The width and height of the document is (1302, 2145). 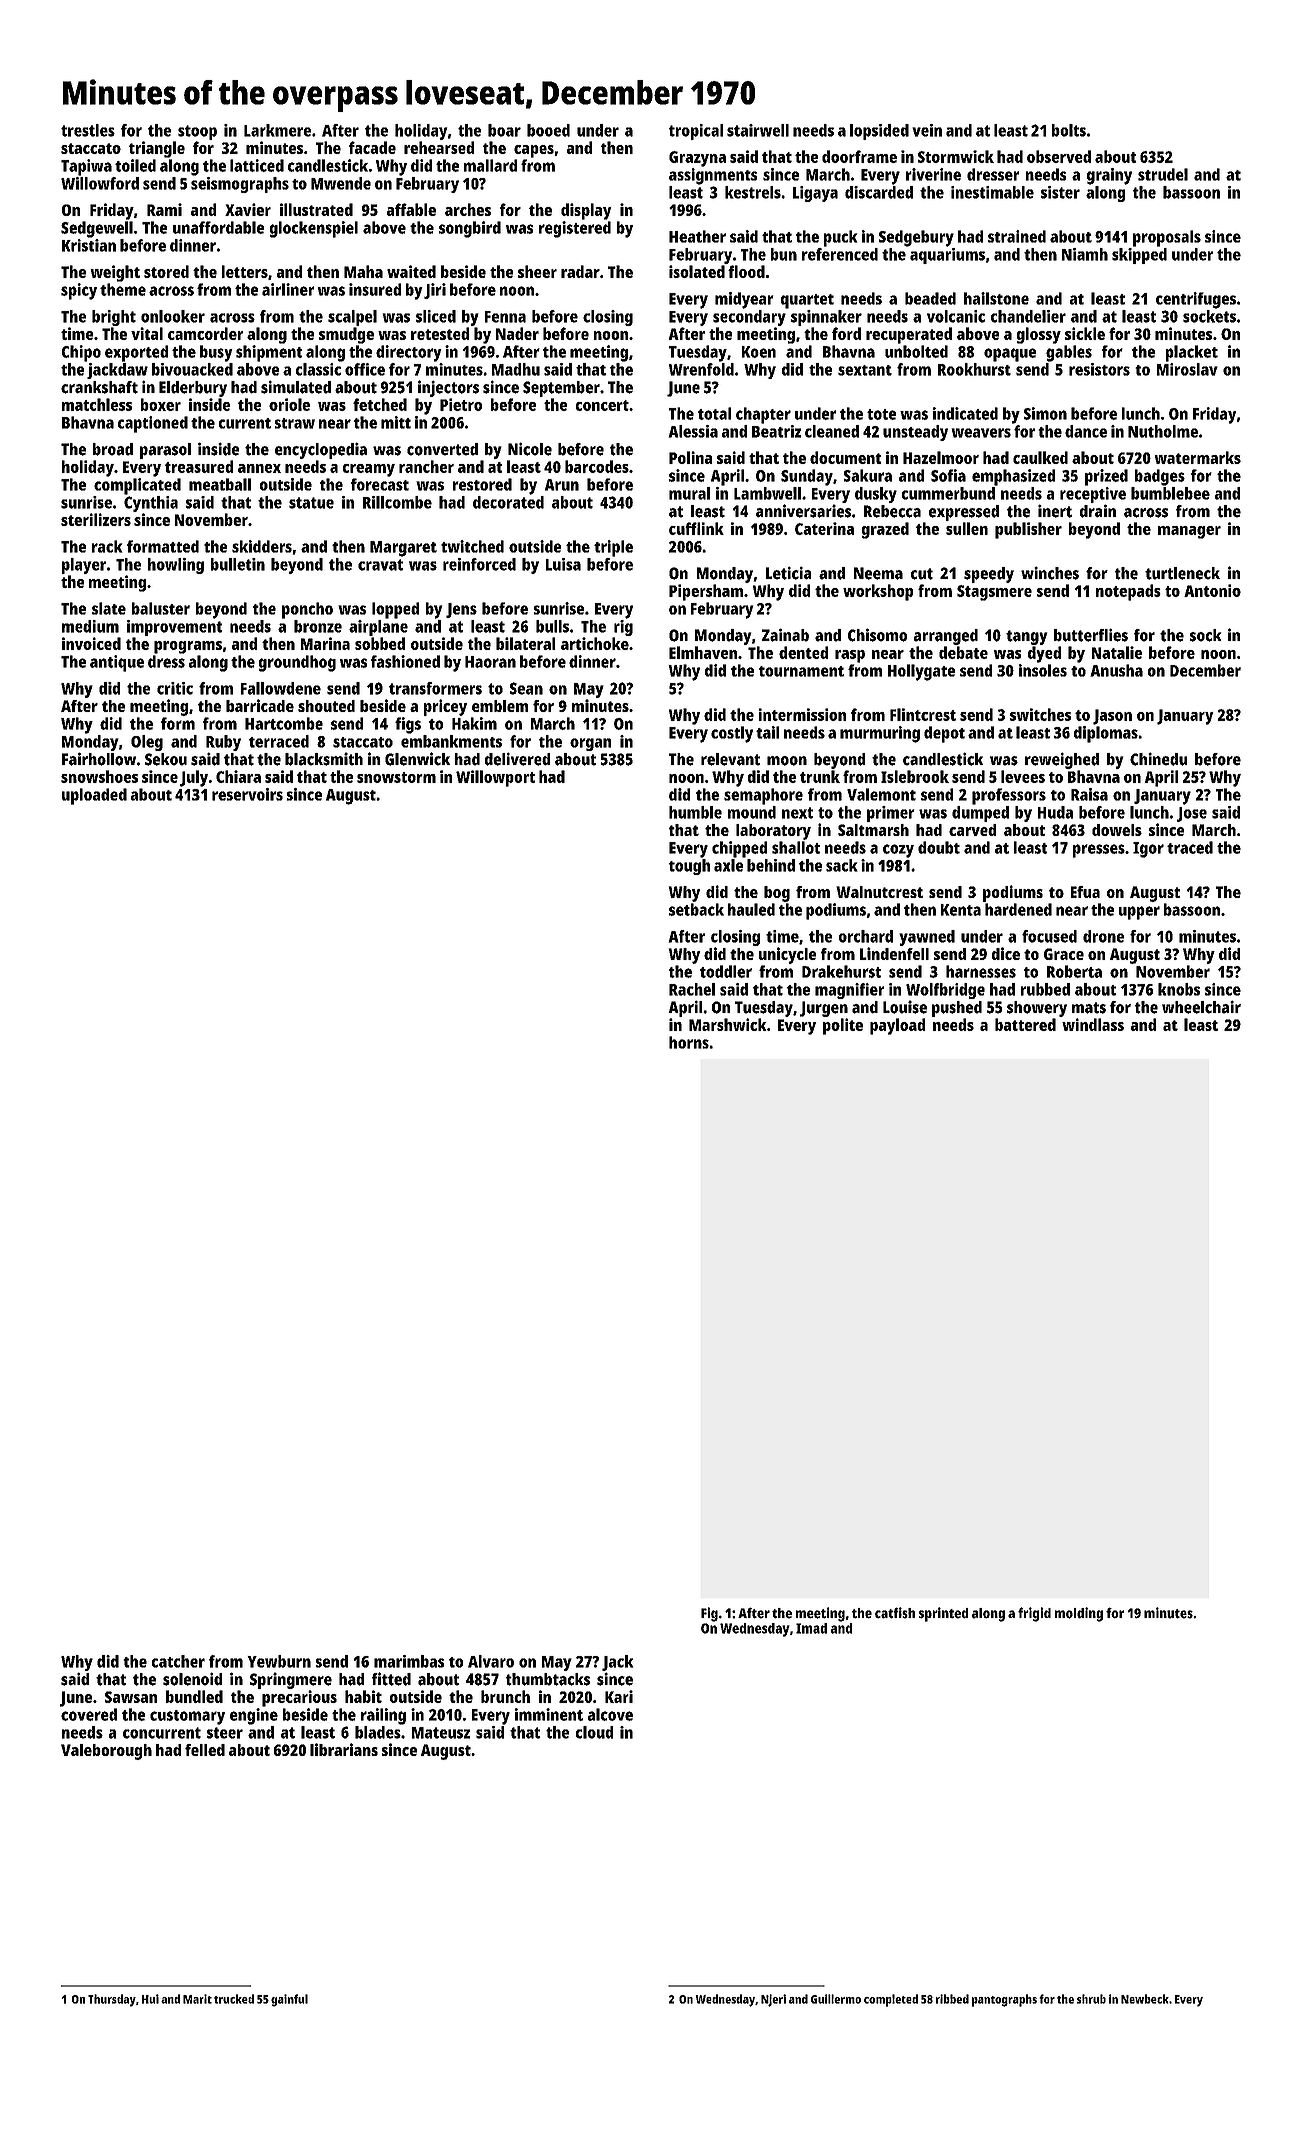 What do you see at coordinates (112, 2000) in the document?
I see `Thursday` at bounding box center [112, 2000].
